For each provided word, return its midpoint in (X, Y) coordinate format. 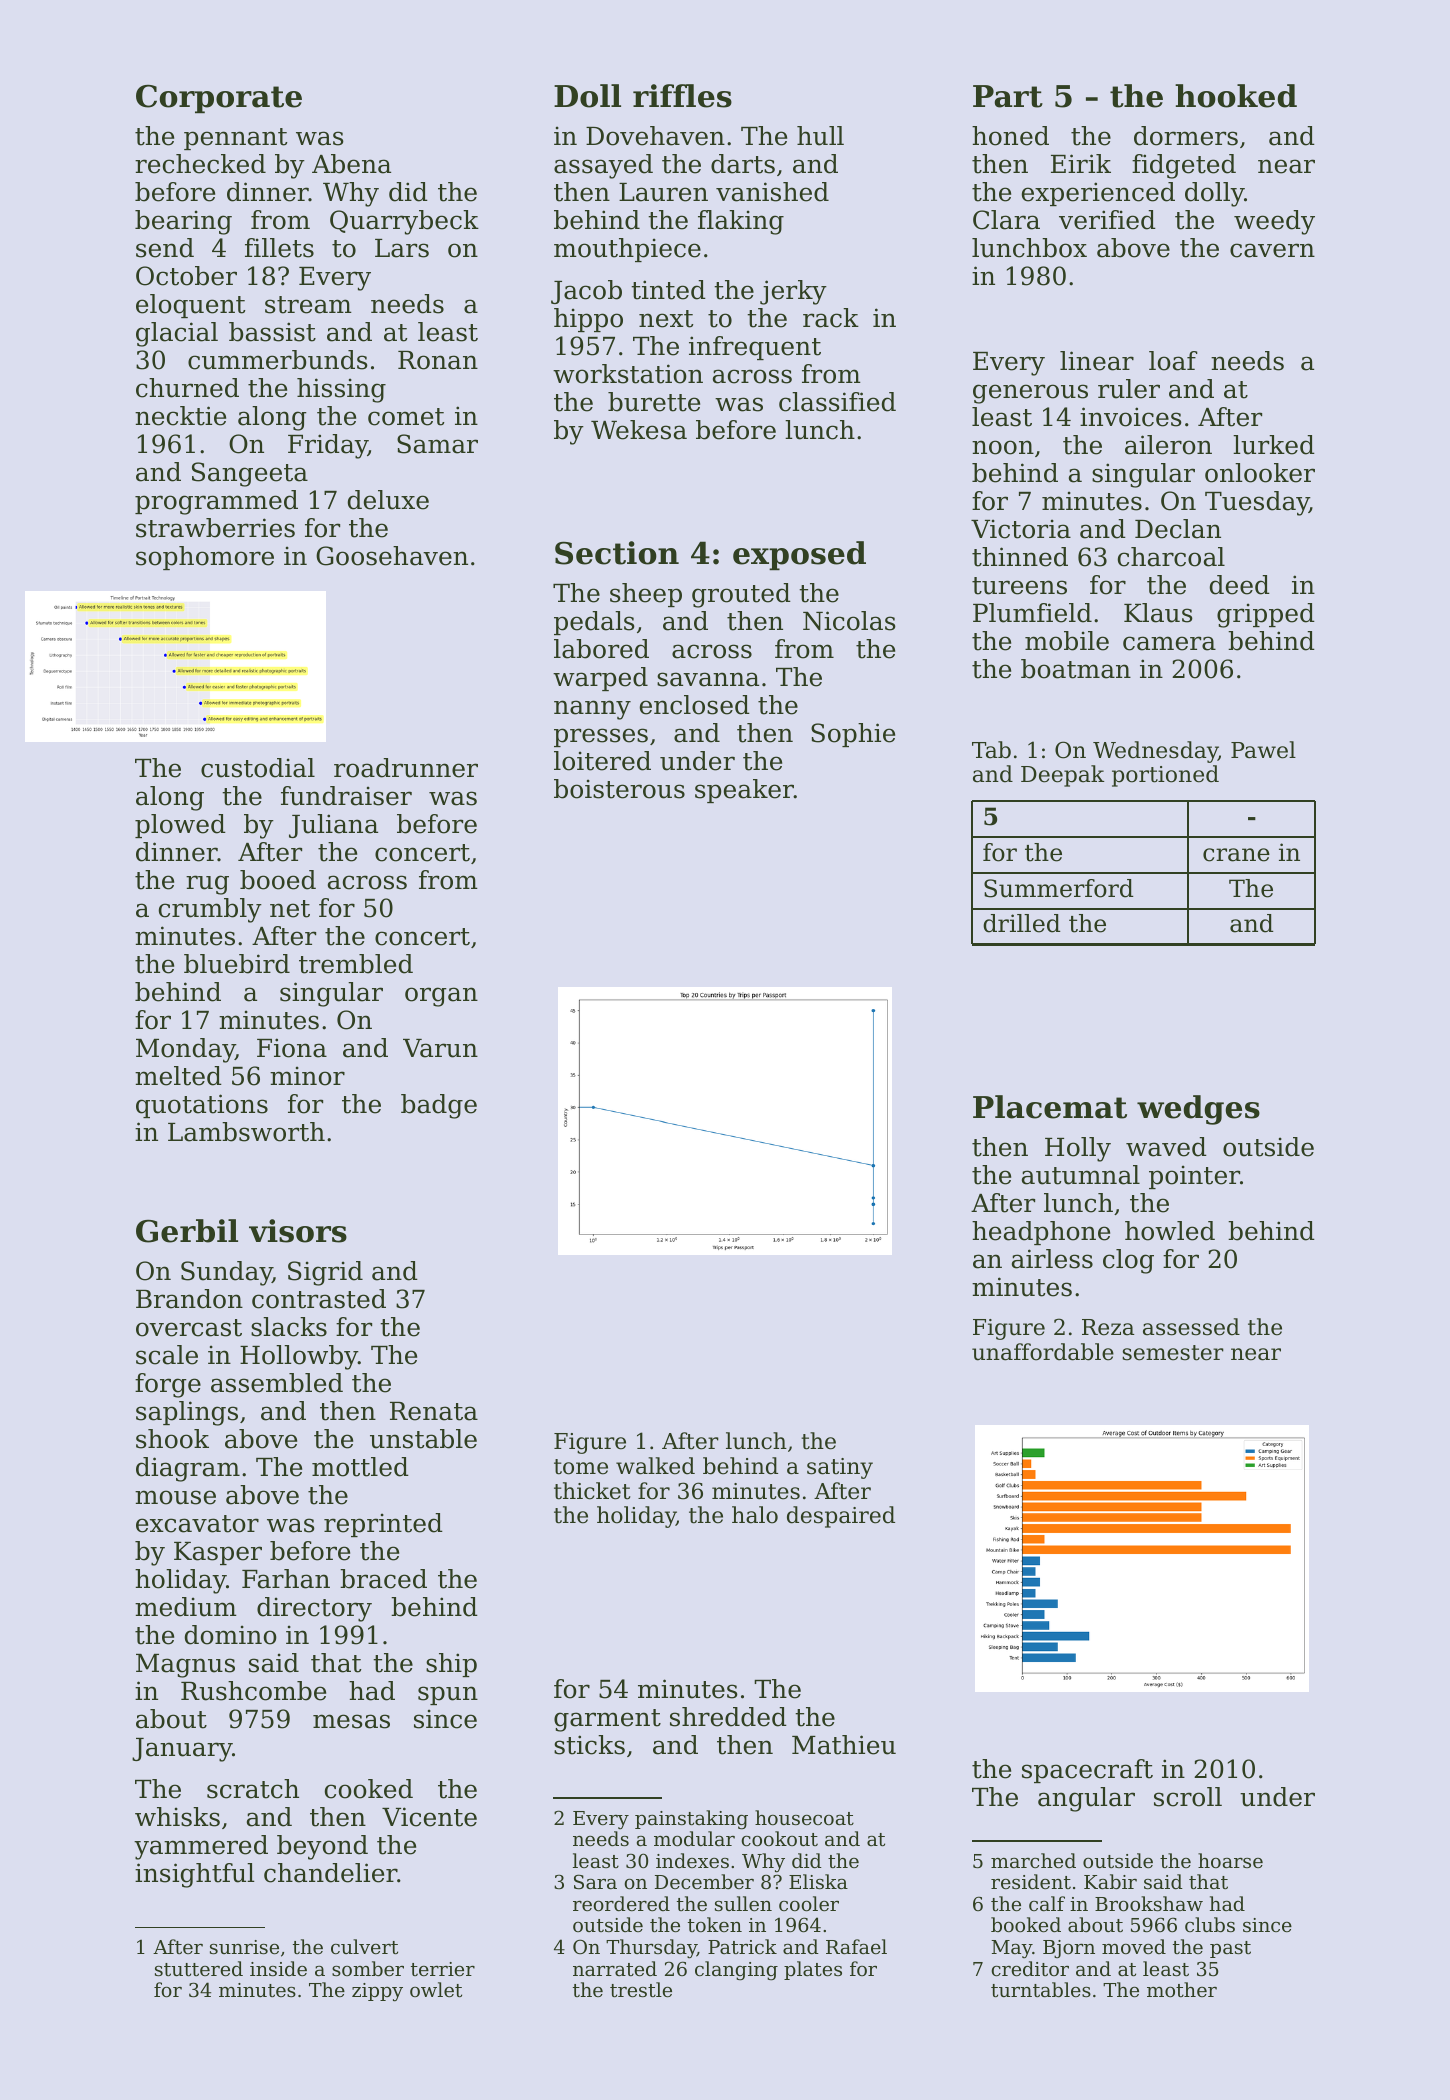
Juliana (333, 826)
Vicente (429, 1817)
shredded (728, 1717)
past (1230, 1949)
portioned (1165, 776)
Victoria (1021, 529)
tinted (668, 290)
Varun (440, 1048)
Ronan (438, 360)
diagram (188, 1469)
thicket (592, 1491)
